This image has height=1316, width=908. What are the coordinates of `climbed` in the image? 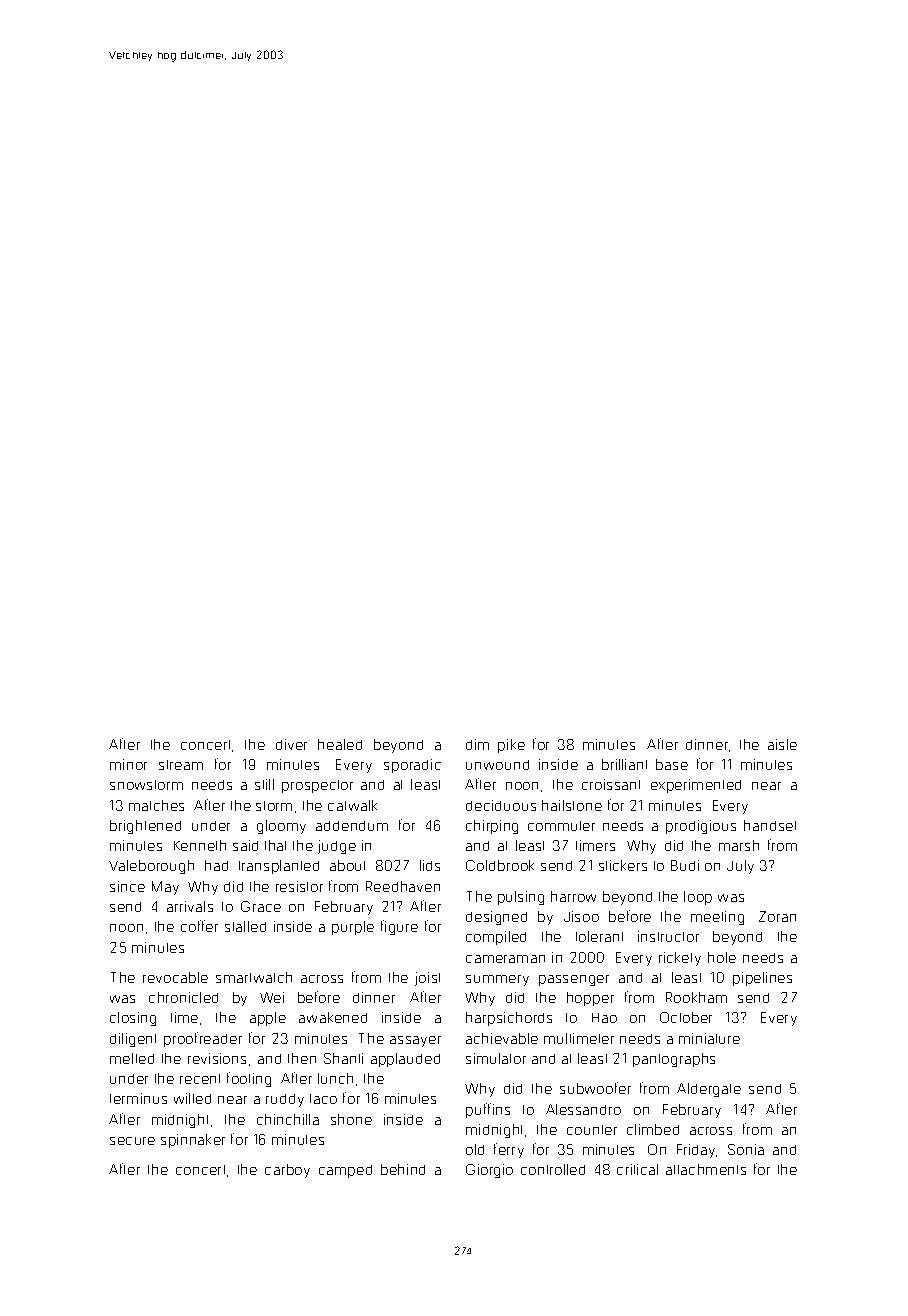 It's located at (653, 1129).
